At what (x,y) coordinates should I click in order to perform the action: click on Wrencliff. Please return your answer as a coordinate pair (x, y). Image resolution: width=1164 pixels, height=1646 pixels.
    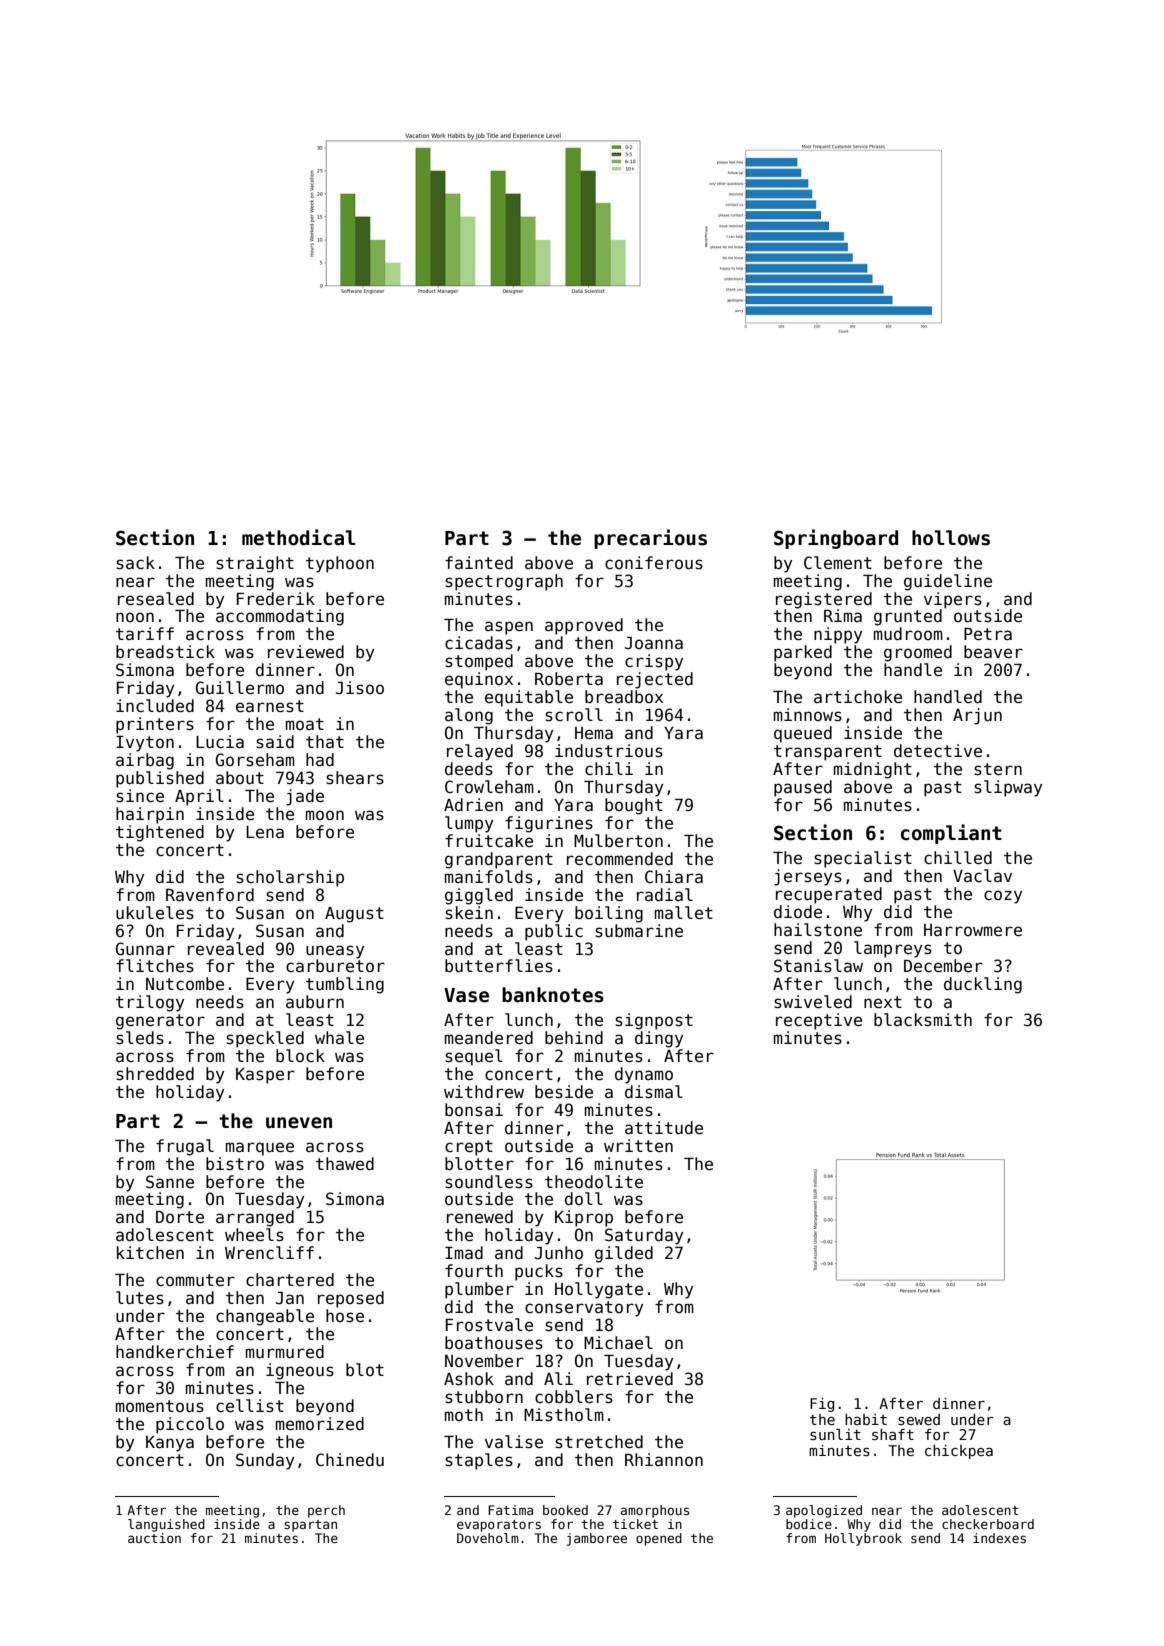
    Looking at the image, I should click on (269, 1253).
